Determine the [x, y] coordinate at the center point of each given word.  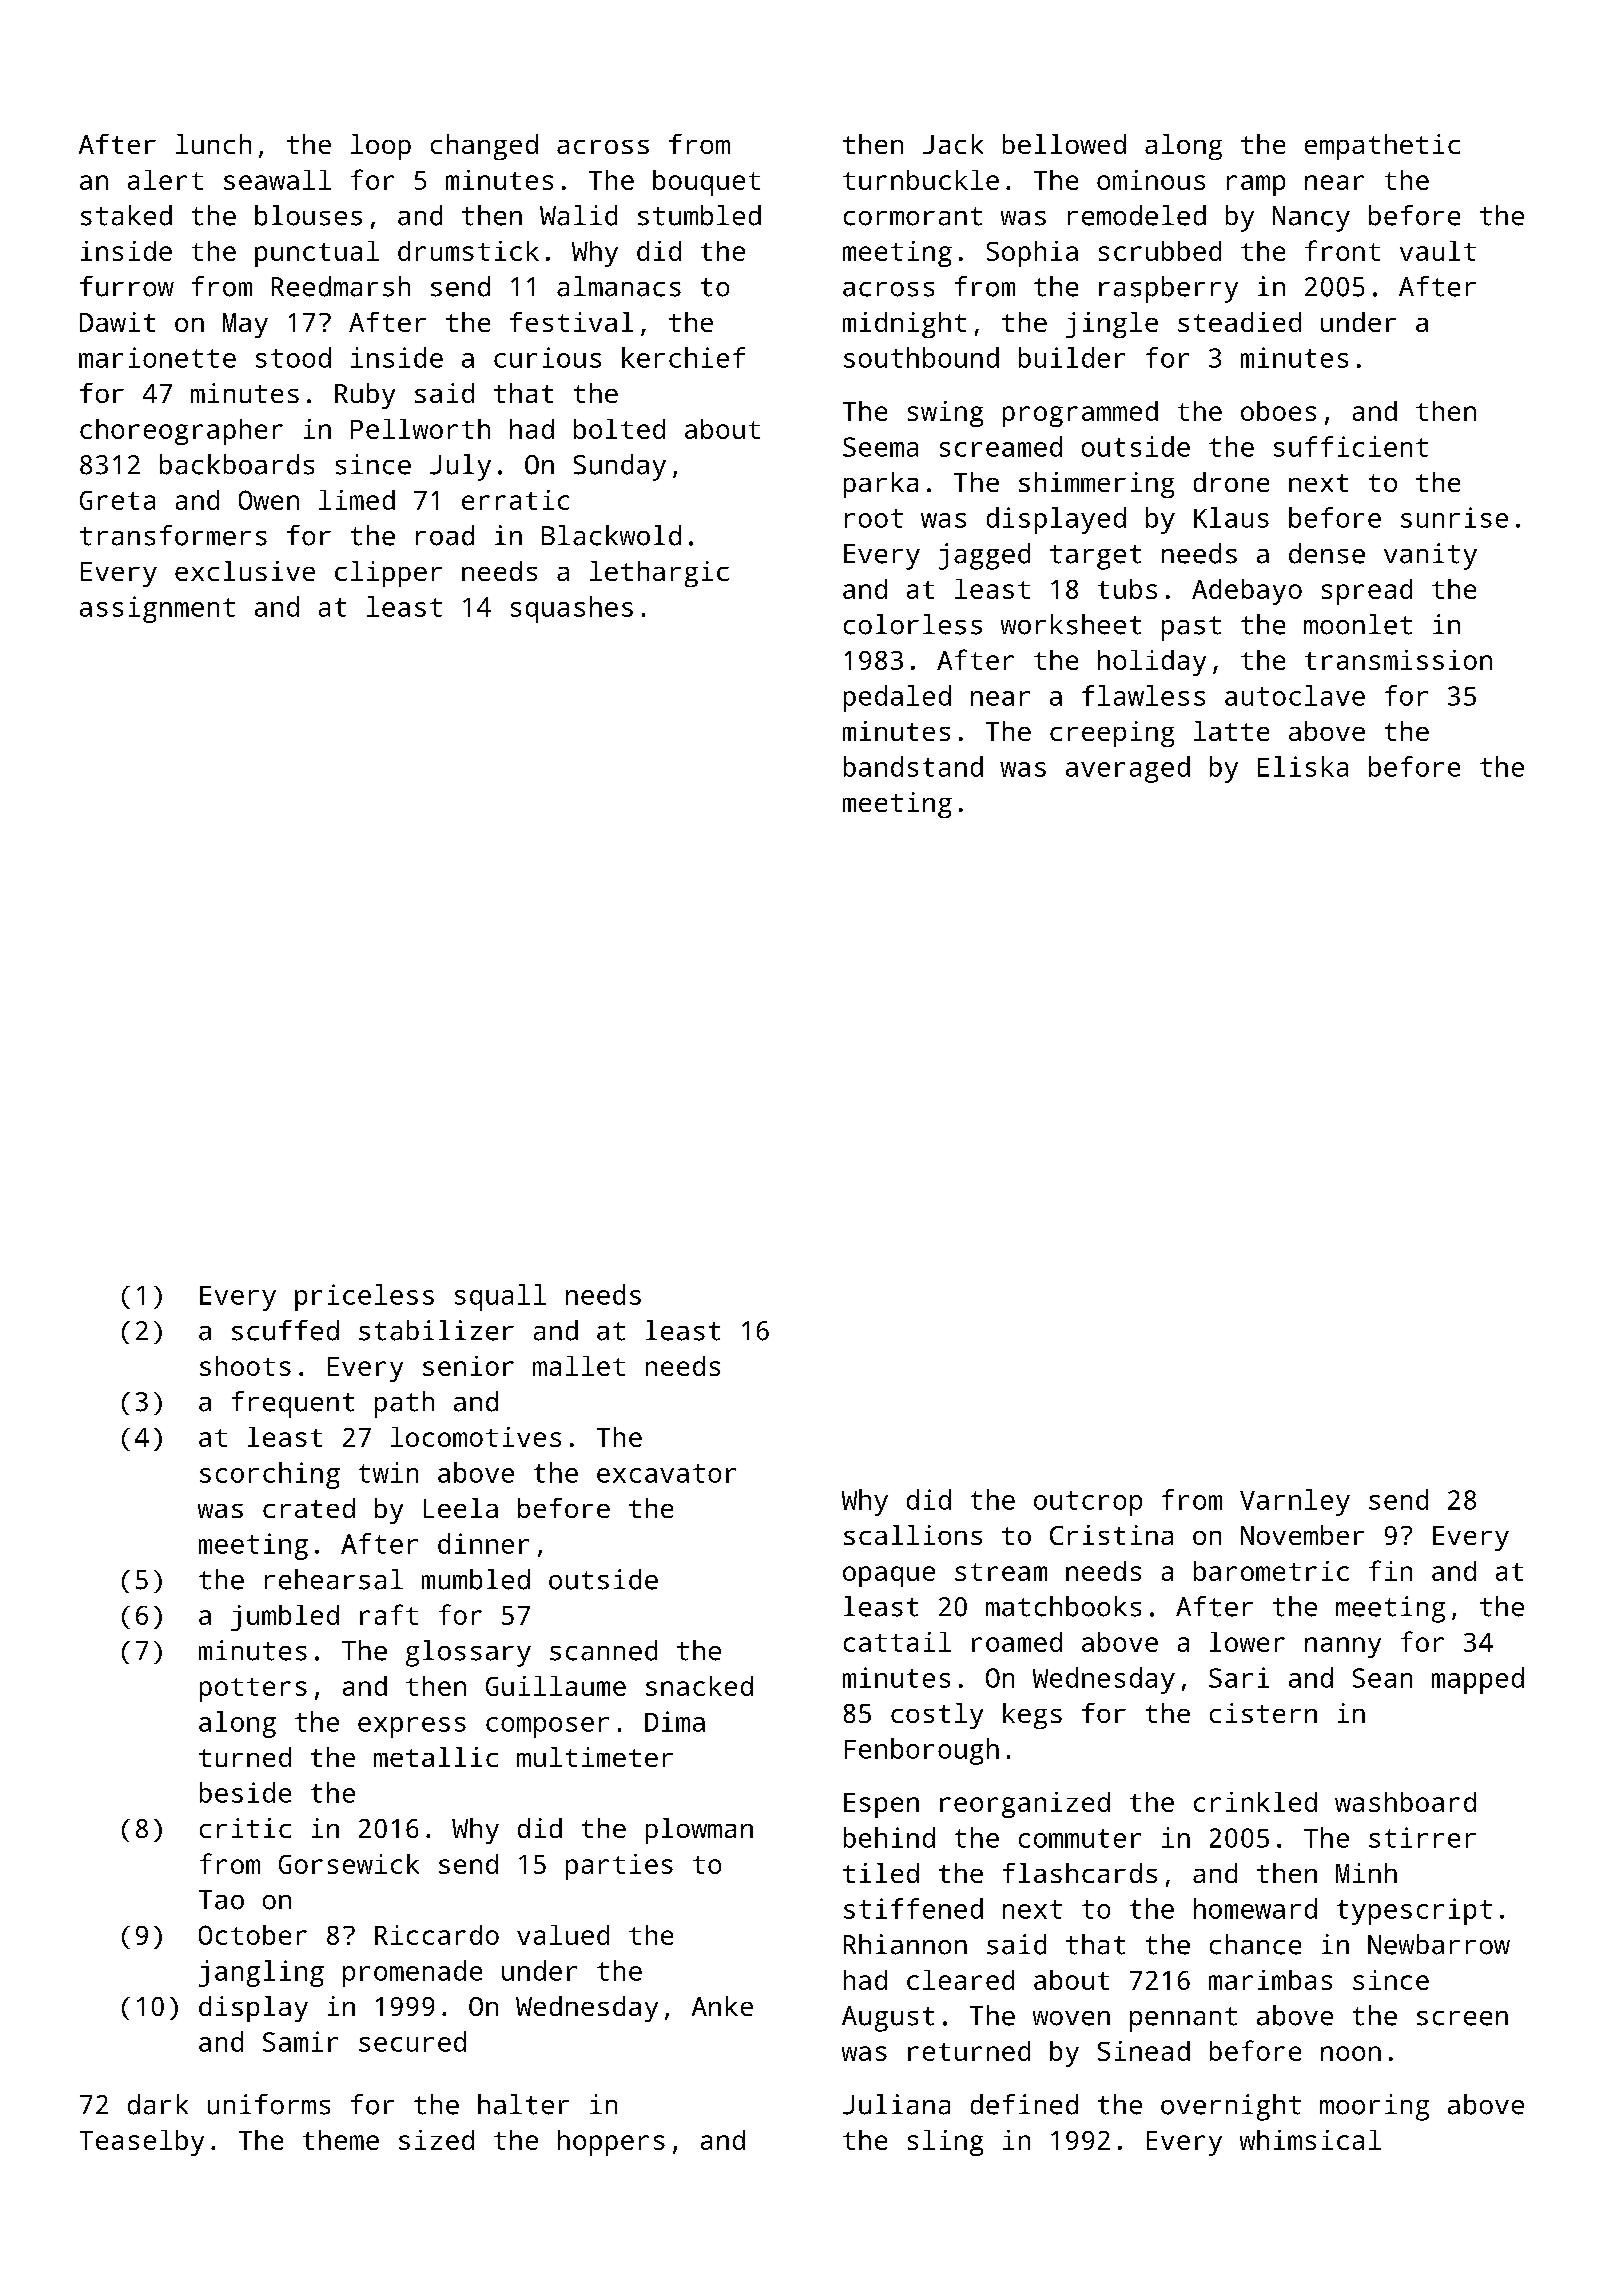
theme [341, 2140]
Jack [953, 144]
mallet [579, 1366]
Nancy [1311, 219]
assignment [157, 609]
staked [126, 215]
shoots [245, 1366]
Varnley [1295, 1502]
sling [945, 2143]
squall [500, 1297]
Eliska [1303, 766]
